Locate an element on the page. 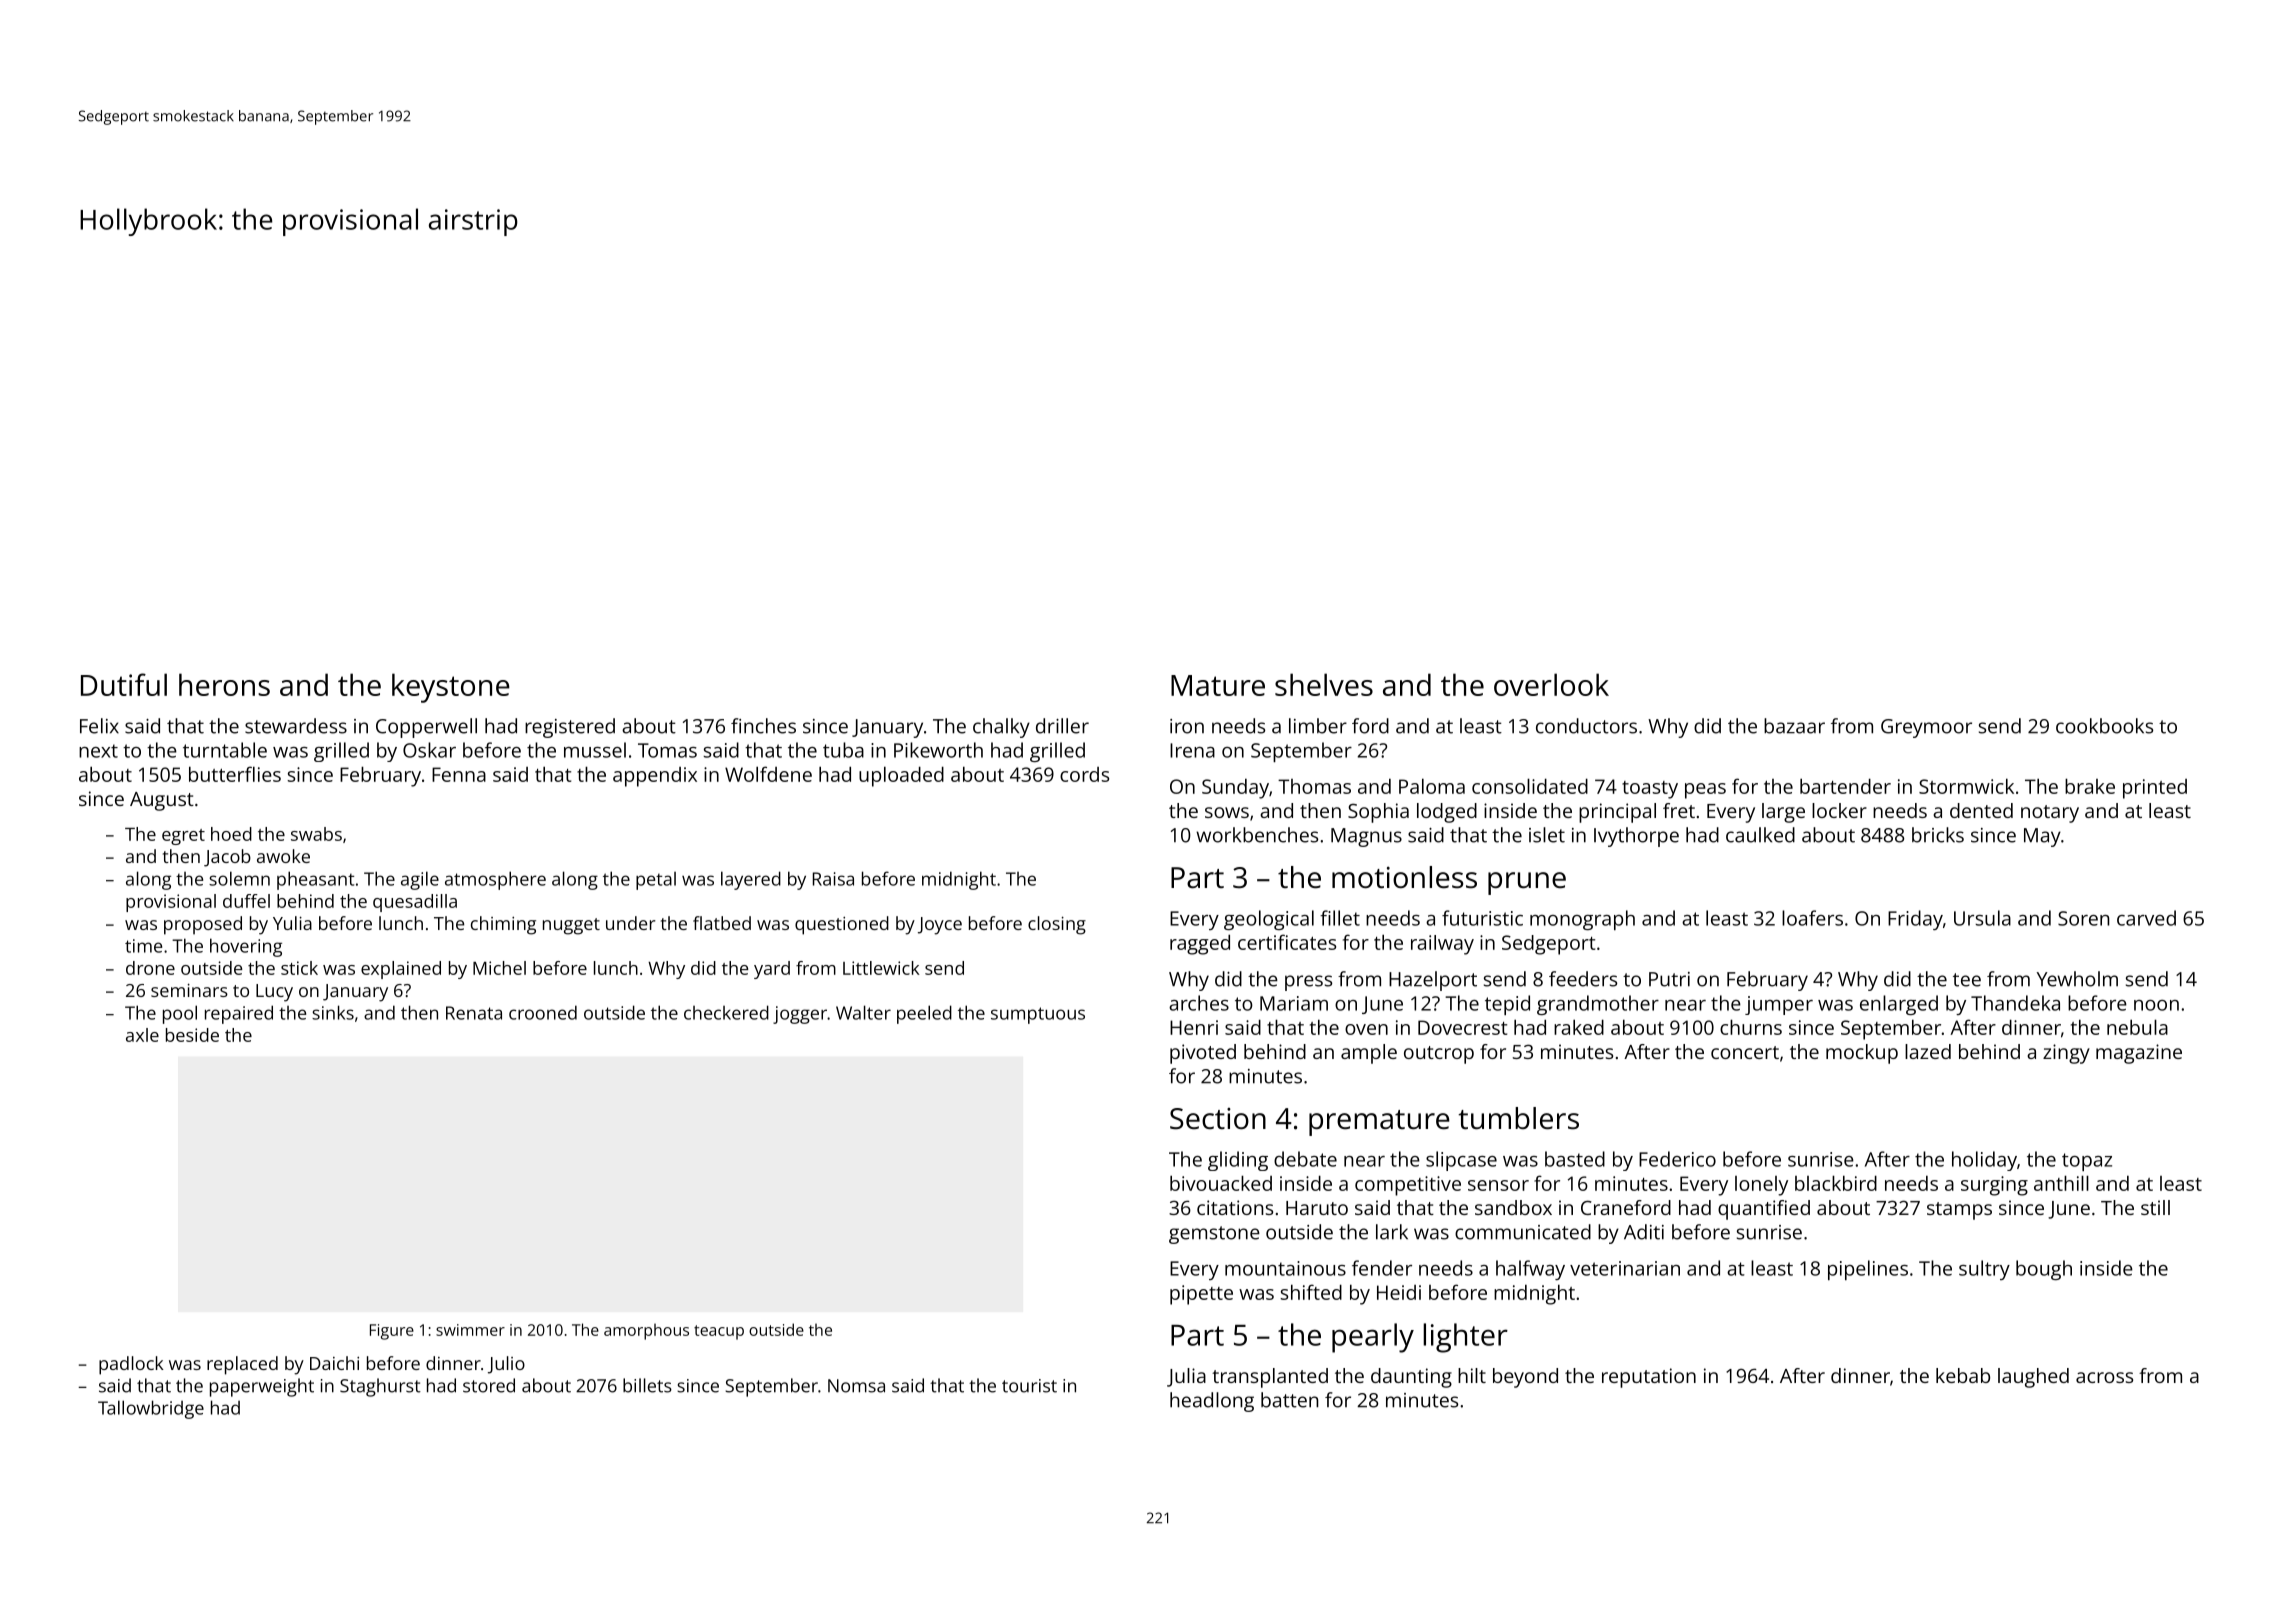 The width and height of the document is (2292, 1620). pipelines is located at coordinates (1868, 1270).
